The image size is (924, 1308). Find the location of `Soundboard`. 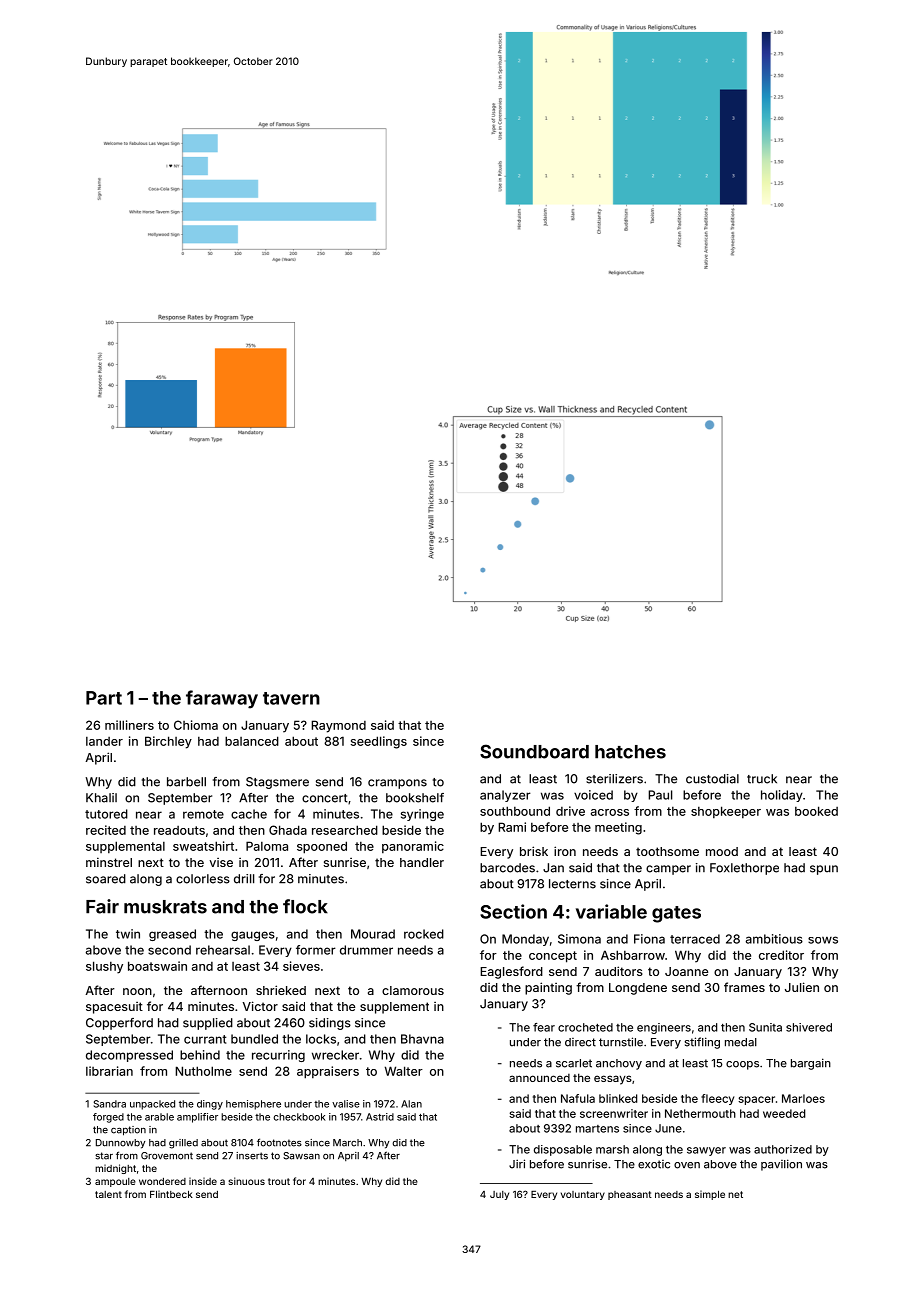

Soundboard is located at coordinates (534, 751).
